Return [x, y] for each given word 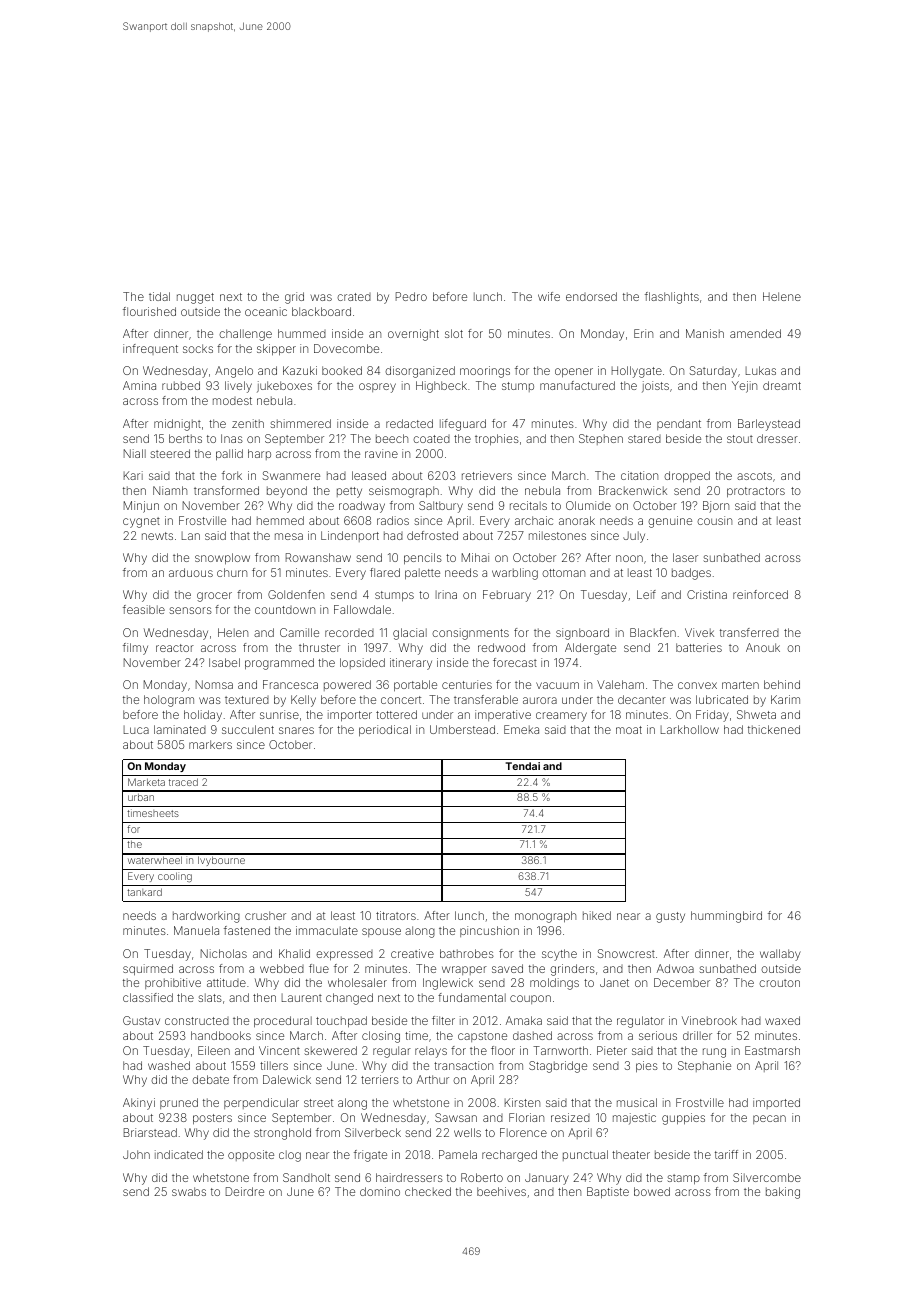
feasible [144, 609]
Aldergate [590, 649]
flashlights [672, 298]
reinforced [760, 594]
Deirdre [245, 1191]
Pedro [411, 296]
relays [431, 1052]
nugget [195, 298]
